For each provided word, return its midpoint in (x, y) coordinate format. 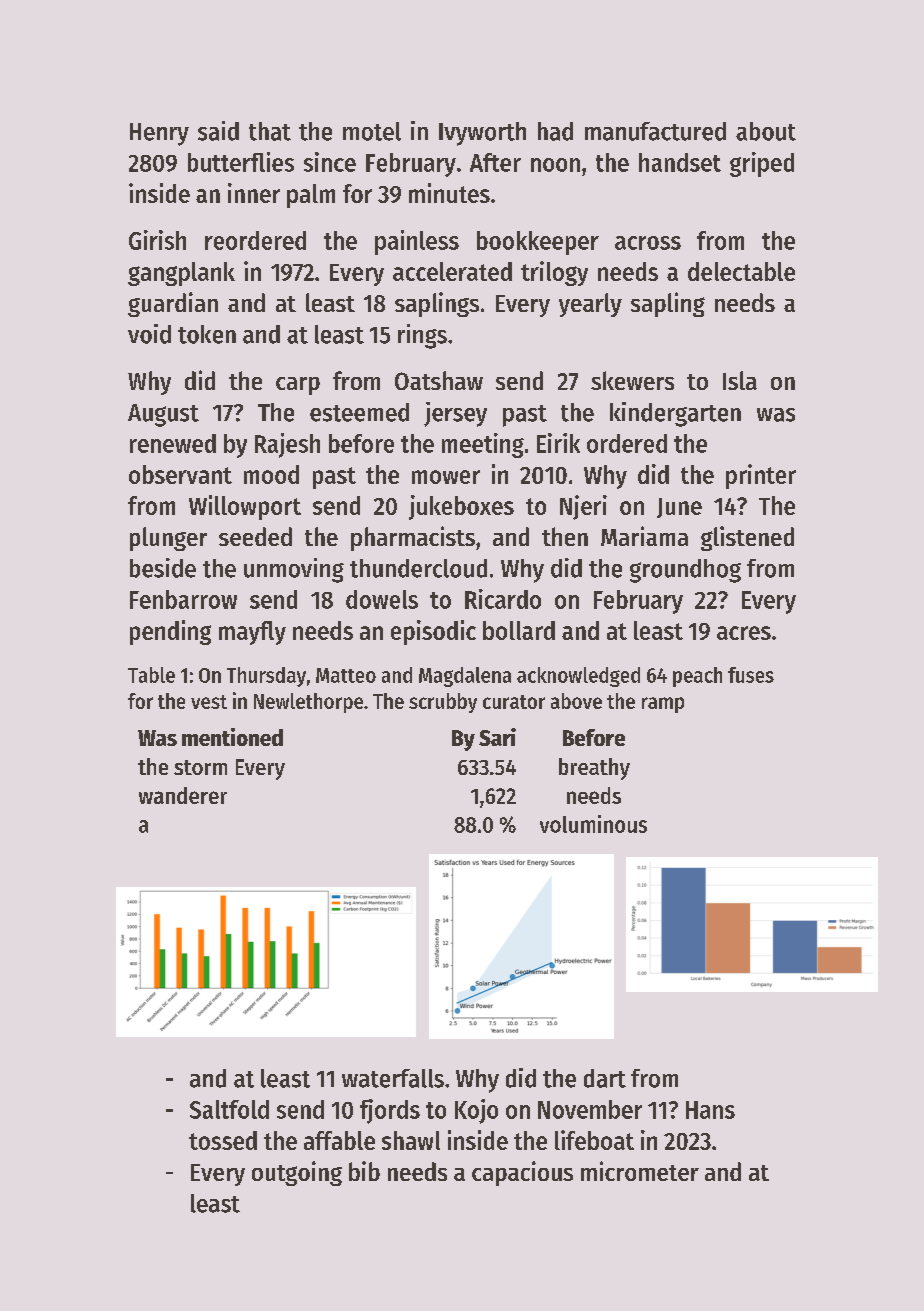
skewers (632, 380)
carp (298, 386)
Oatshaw (439, 380)
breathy (594, 769)
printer (761, 476)
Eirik (558, 443)
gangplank (181, 274)
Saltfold (229, 1109)
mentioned (232, 737)
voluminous (593, 824)
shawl (411, 1140)
